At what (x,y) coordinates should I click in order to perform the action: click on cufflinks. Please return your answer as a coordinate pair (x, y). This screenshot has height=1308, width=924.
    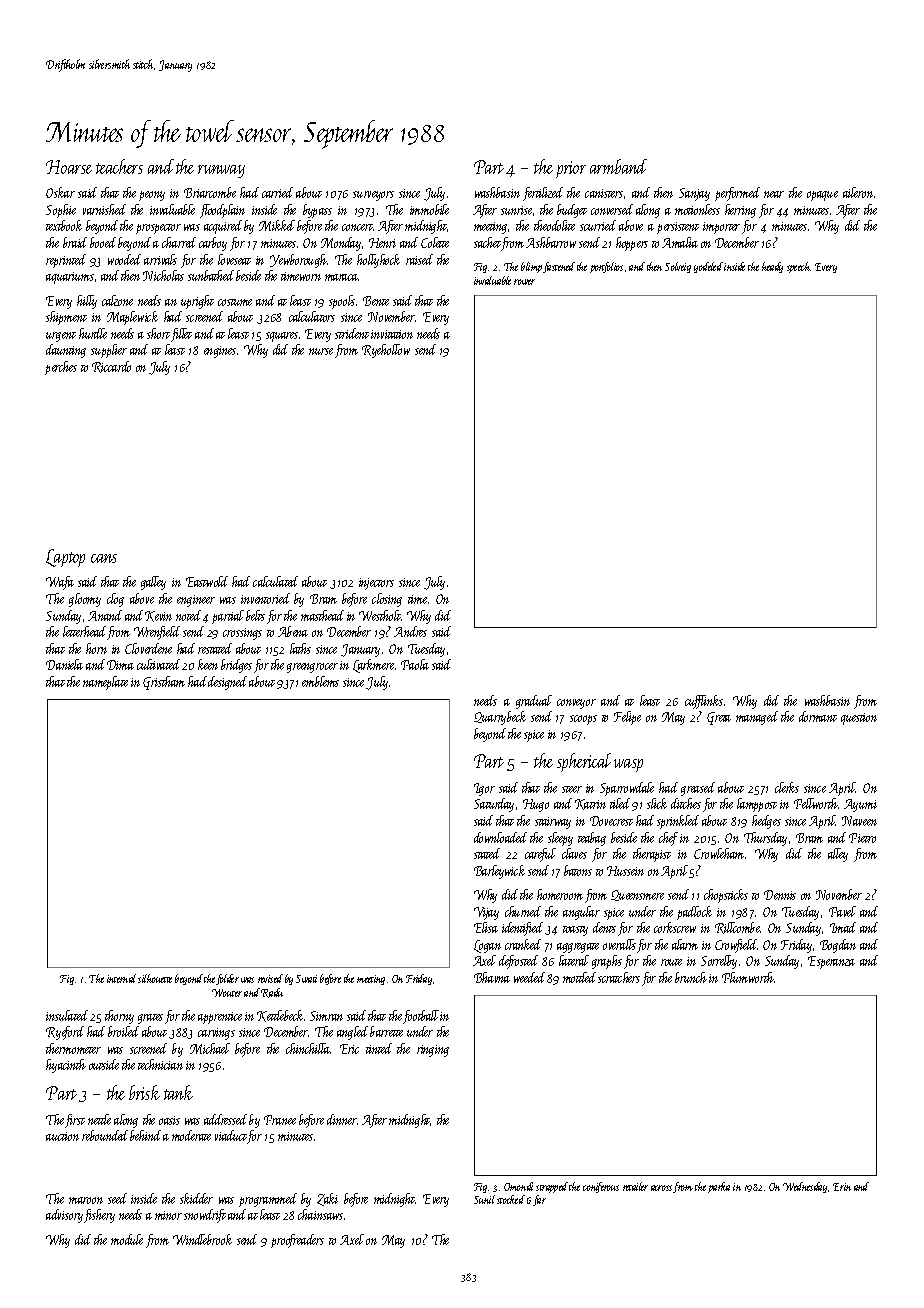
    Looking at the image, I should click on (704, 702).
